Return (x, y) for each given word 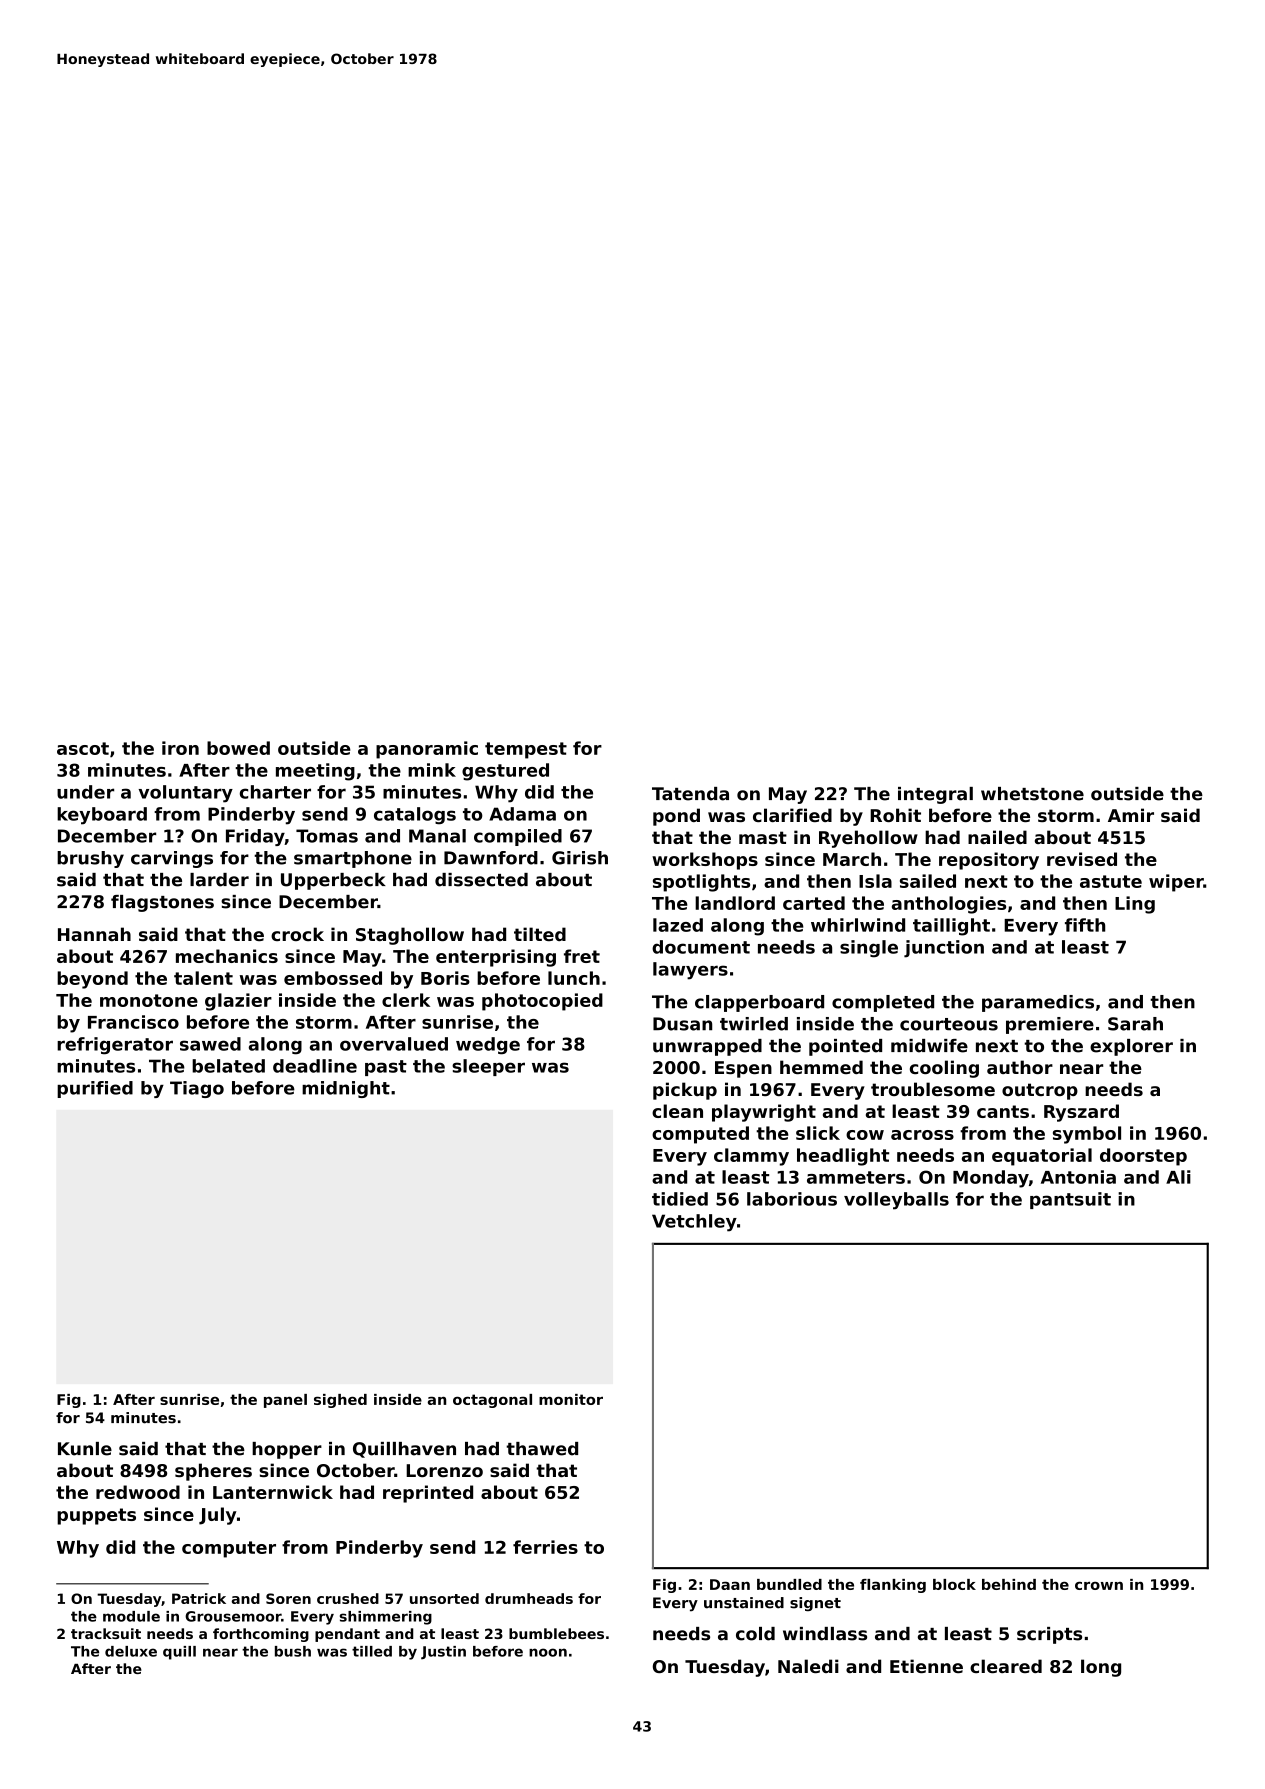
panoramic (427, 750)
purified (95, 1089)
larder (219, 880)
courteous (949, 1024)
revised (1082, 859)
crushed (348, 1598)
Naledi (808, 1666)
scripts (1049, 1635)
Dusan (682, 1024)
